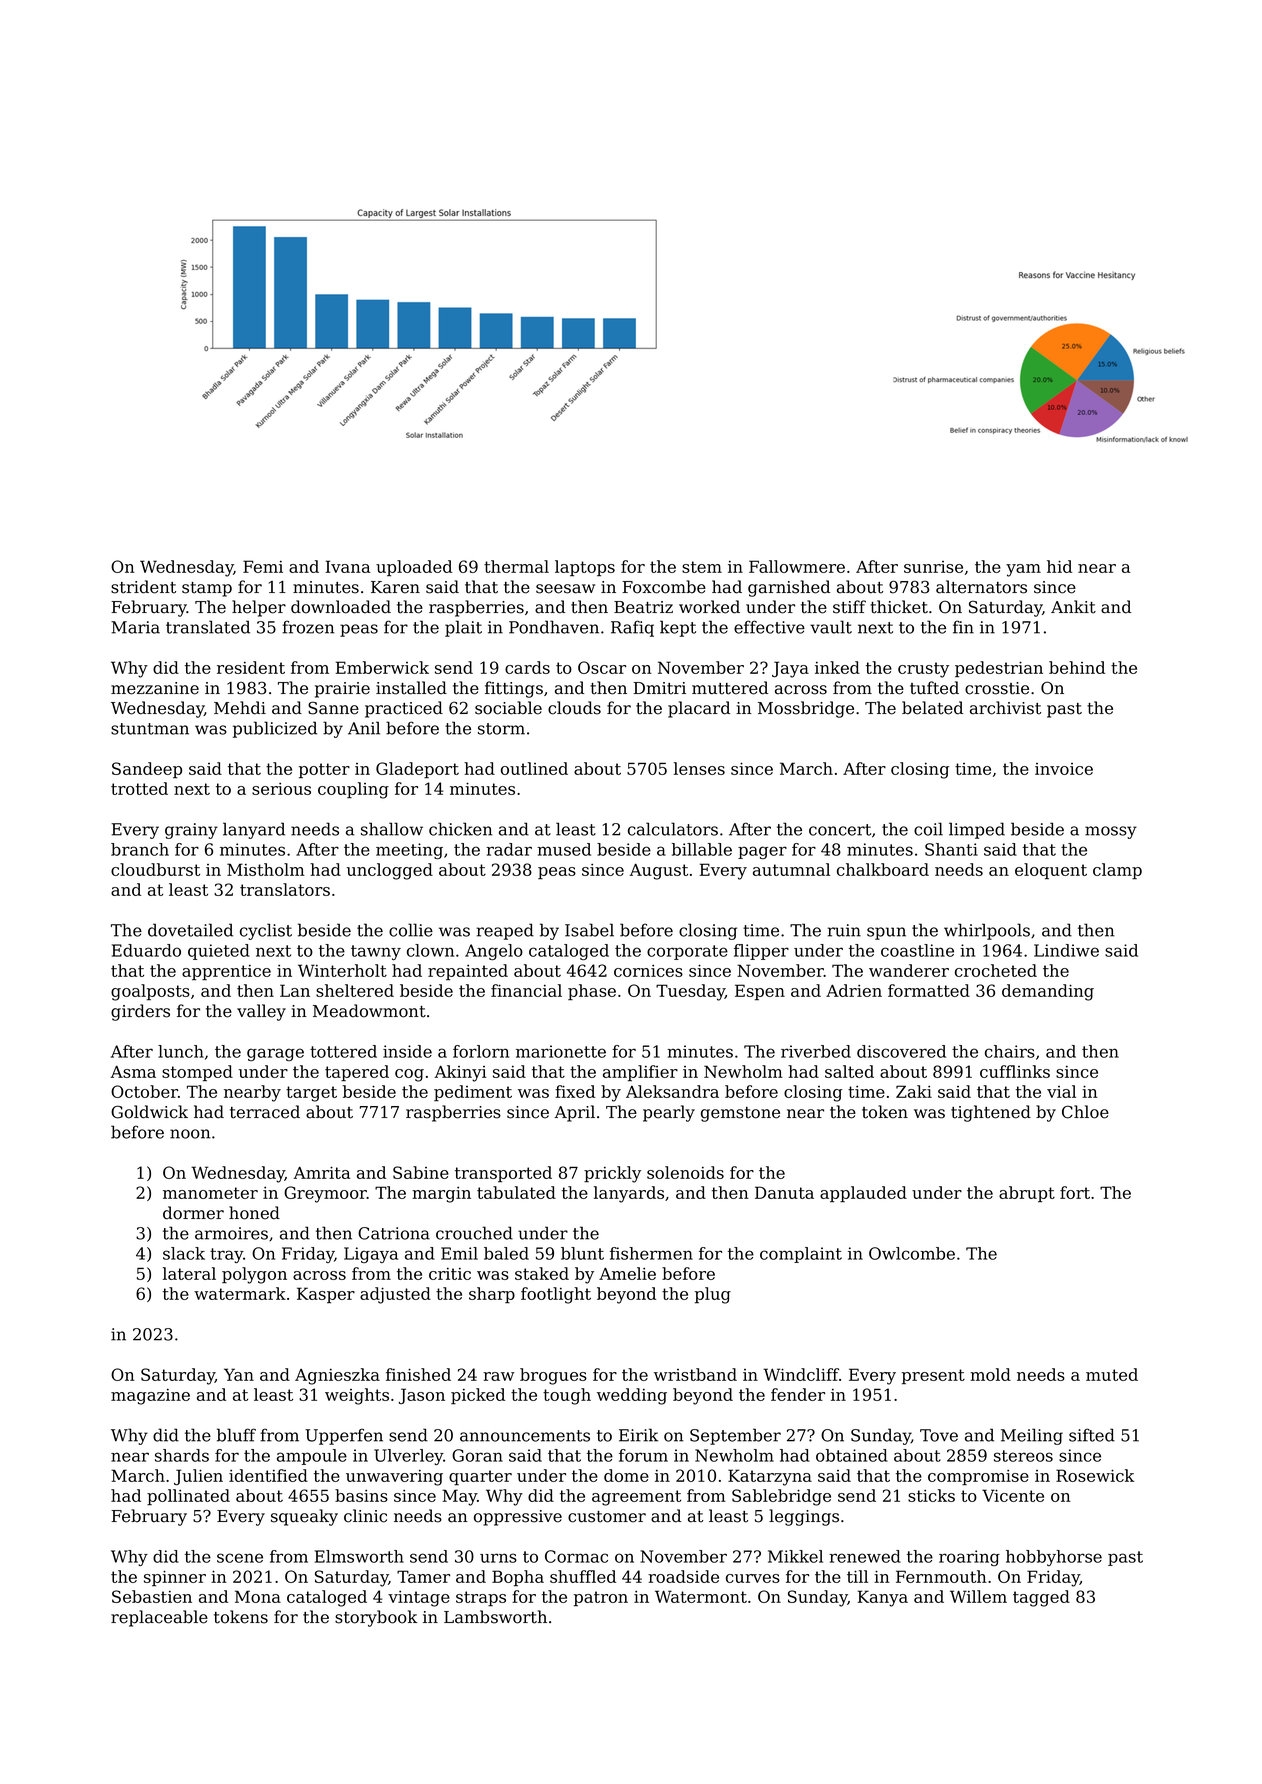 Image resolution: width=1262 pixels, height=1784 pixels. I want to click on invoice, so click(1064, 769).
